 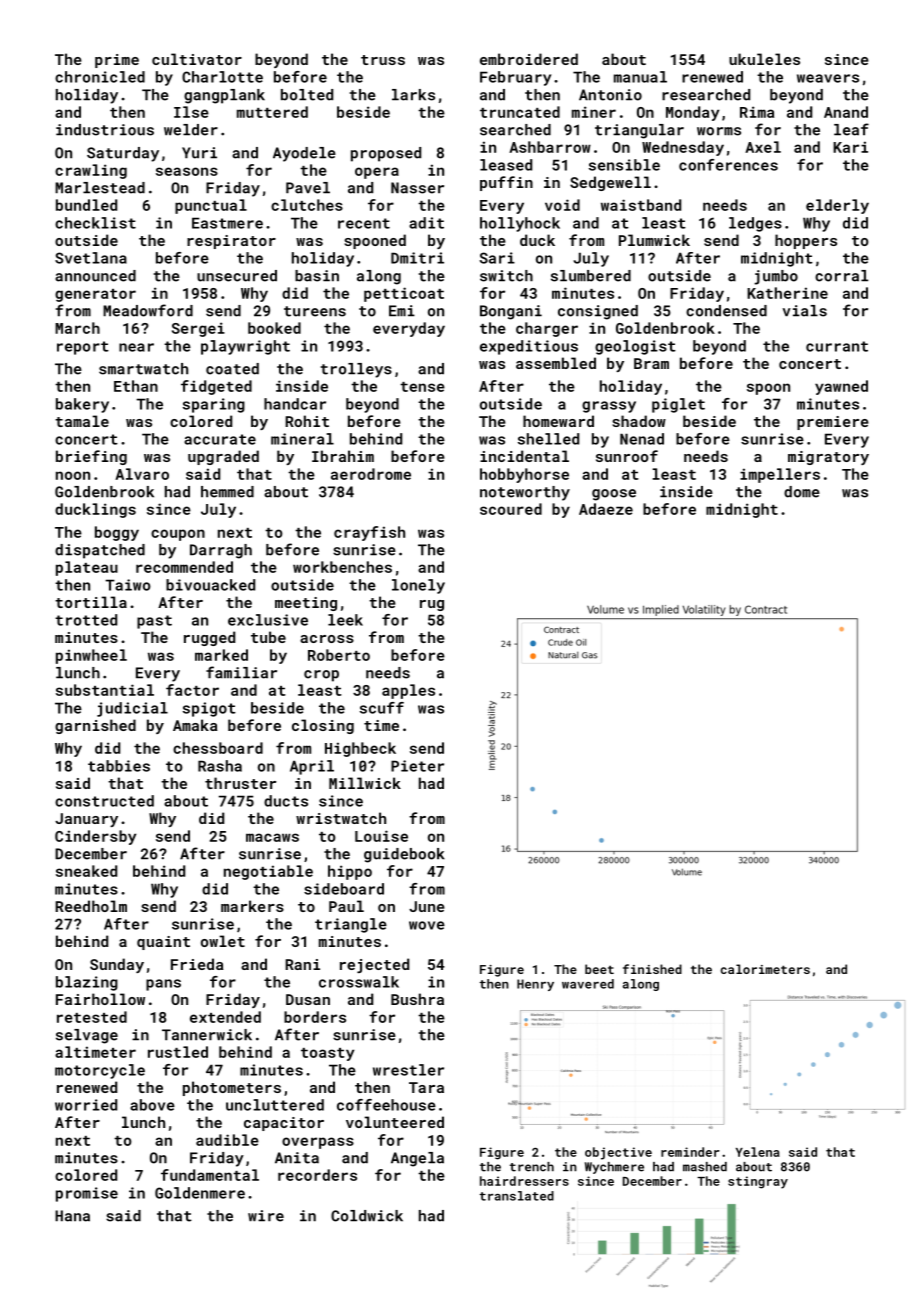 What do you see at coordinates (87, 983) in the document?
I see `blazing` at bounding box center [87, 983].
